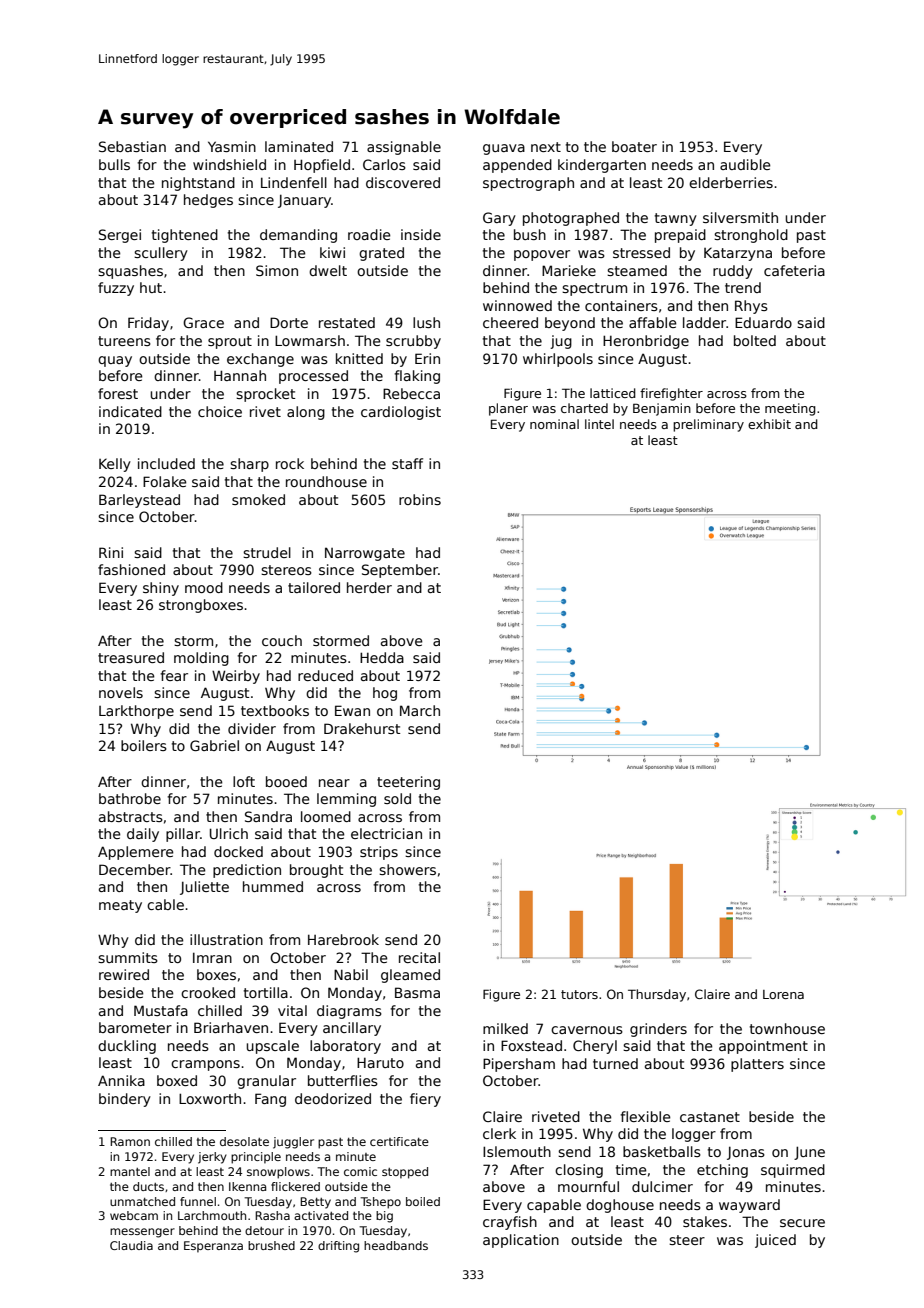 This document has width=924, height=1308. I want to click on headbands, so click(396, 1245).
